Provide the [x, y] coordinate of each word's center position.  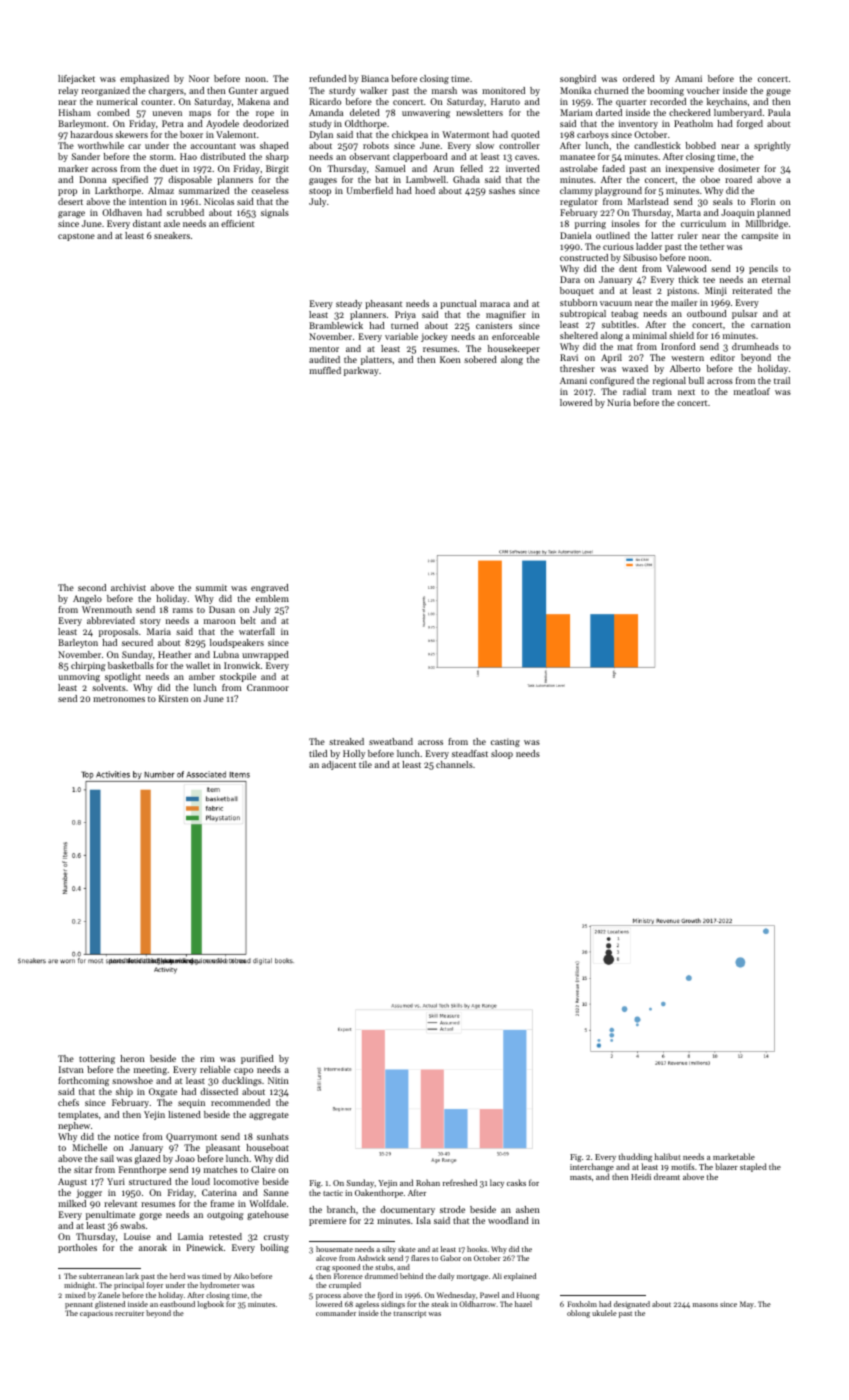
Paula [779, 112]
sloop [502, 754]
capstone [76, 237]
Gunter [243, 90]
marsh [444, 90]
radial [634, 391]
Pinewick [205, 1247]
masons [705, 1305]
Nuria [619, 402]
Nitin [278, 1080]
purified [257, 1059]
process [328, 1297]
